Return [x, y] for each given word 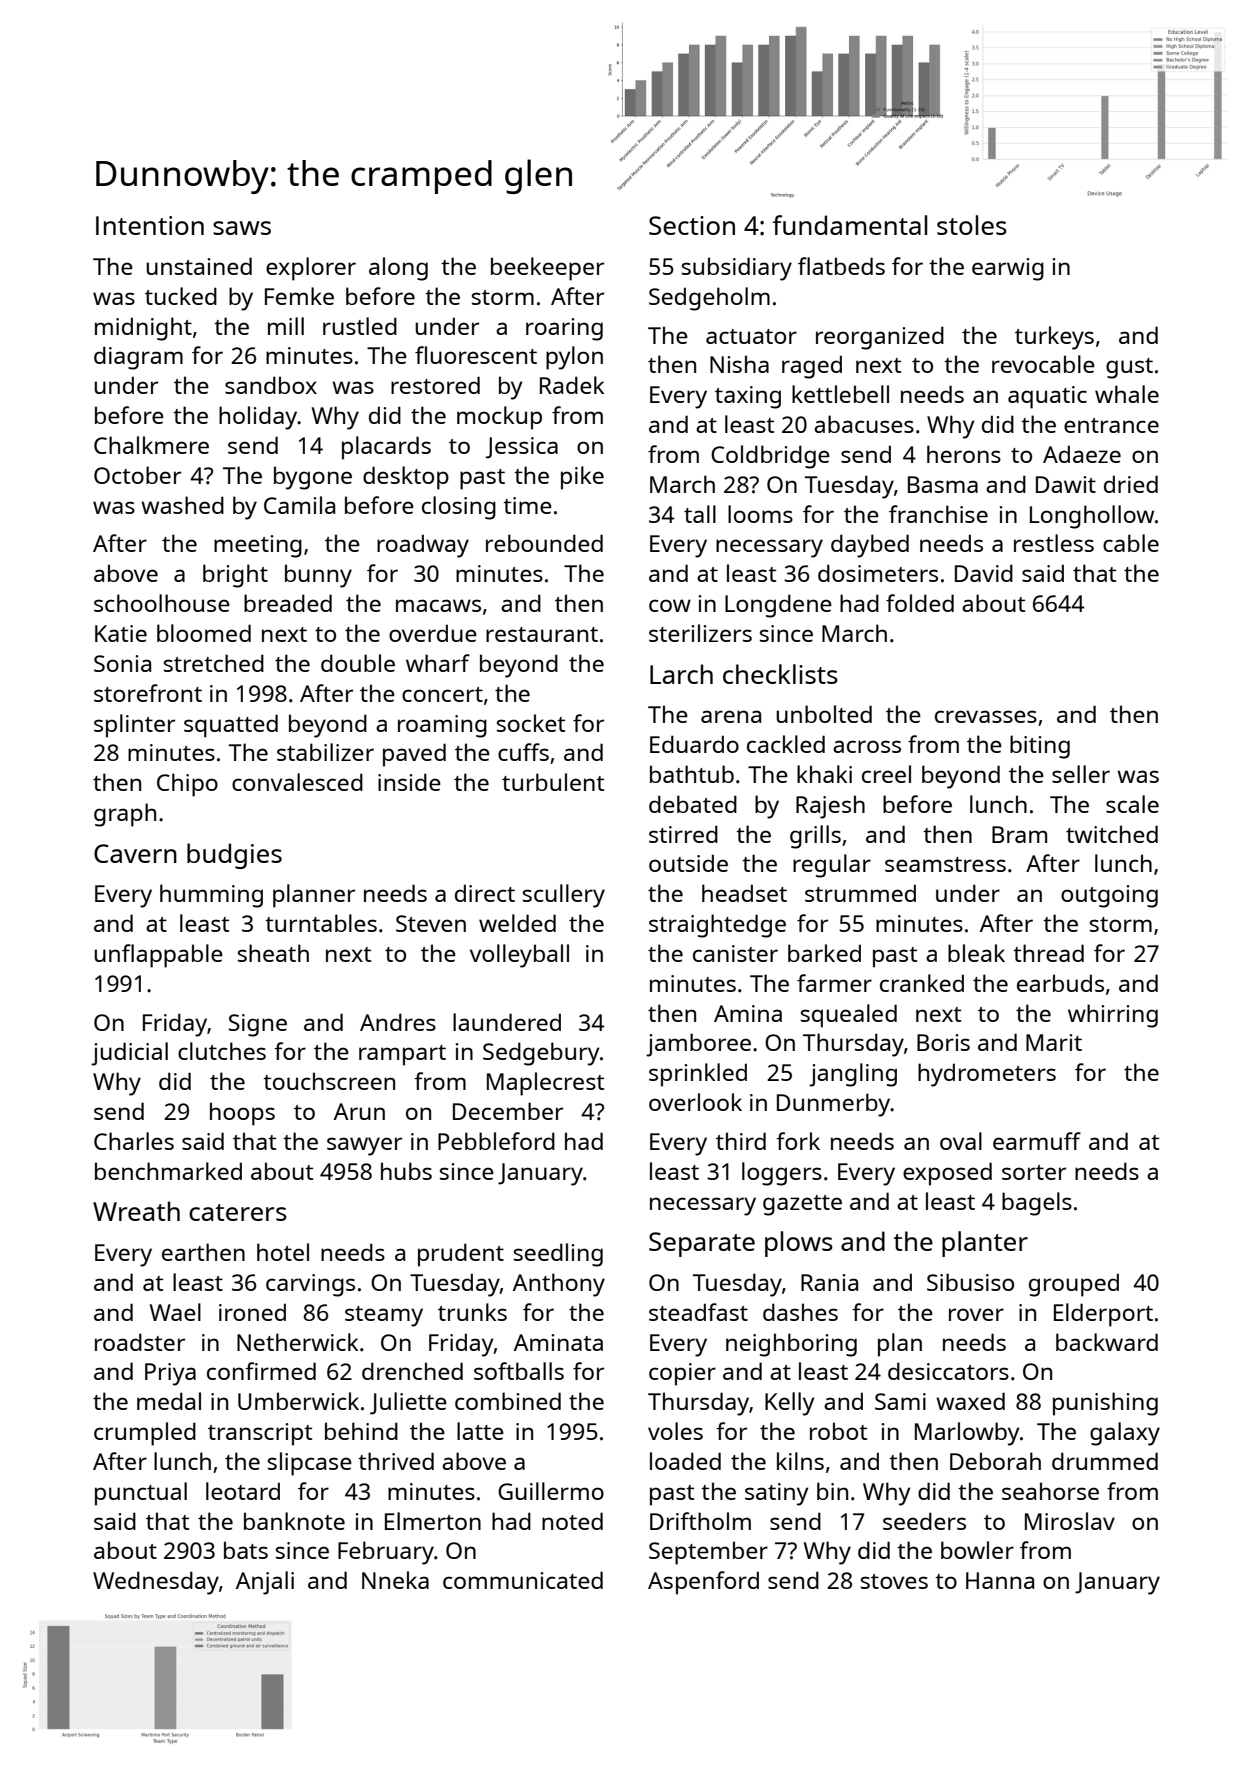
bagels [1037, 1204]
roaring [564, 329]
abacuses [864, 424]
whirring [1113, 1016]
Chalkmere [151, 445]
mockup [499, 418]
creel [886, 774]
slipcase [310, 1464]
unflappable [158, 956]
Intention [150, 225]
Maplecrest [545, 1084]
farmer [834, 983]
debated [693, 804]
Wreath [136, 1211]
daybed [870, 546]
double [358, 663]
